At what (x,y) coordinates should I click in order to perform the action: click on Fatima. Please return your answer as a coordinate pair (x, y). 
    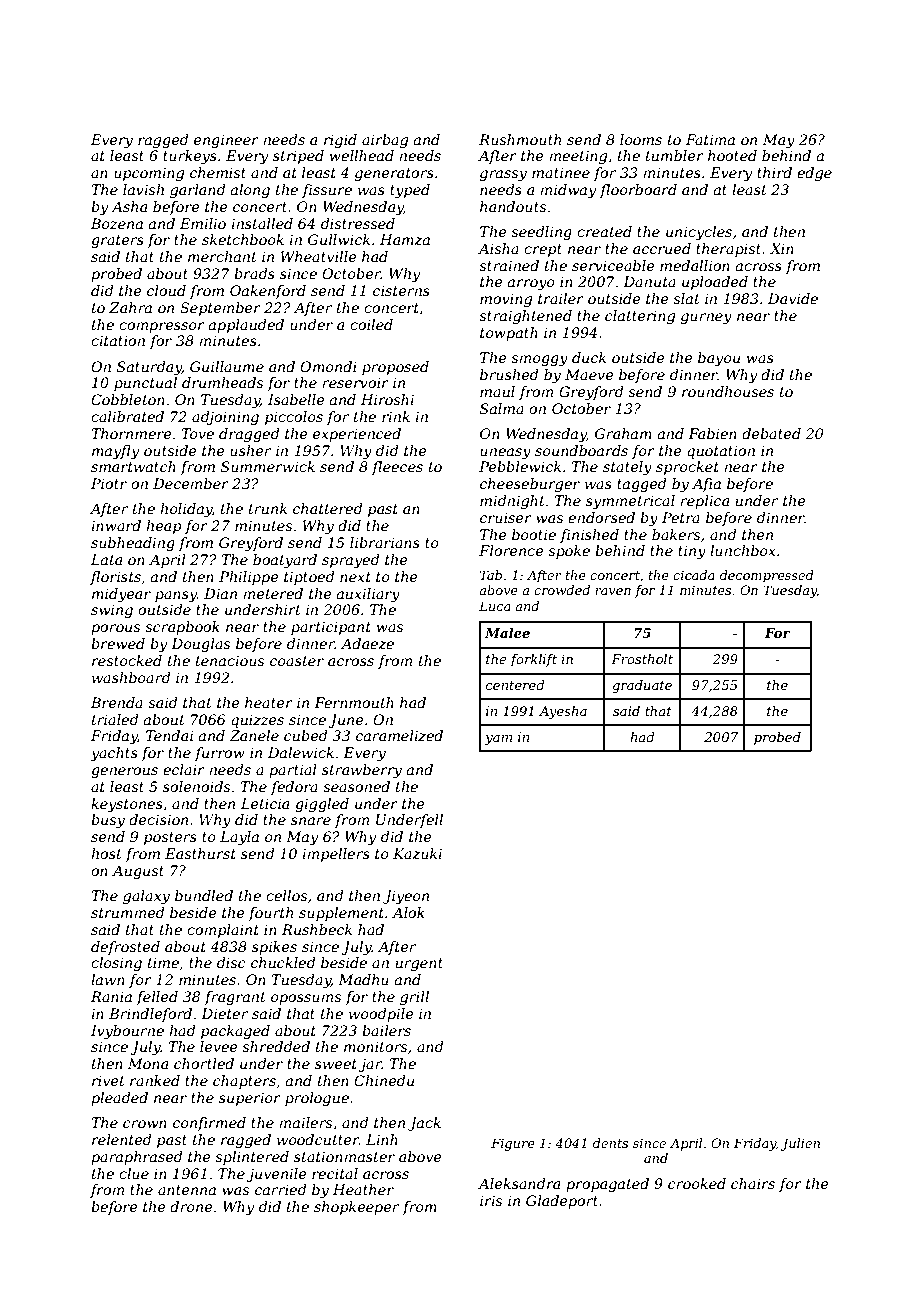
    Looking at the image, I should click on (710, 139).
